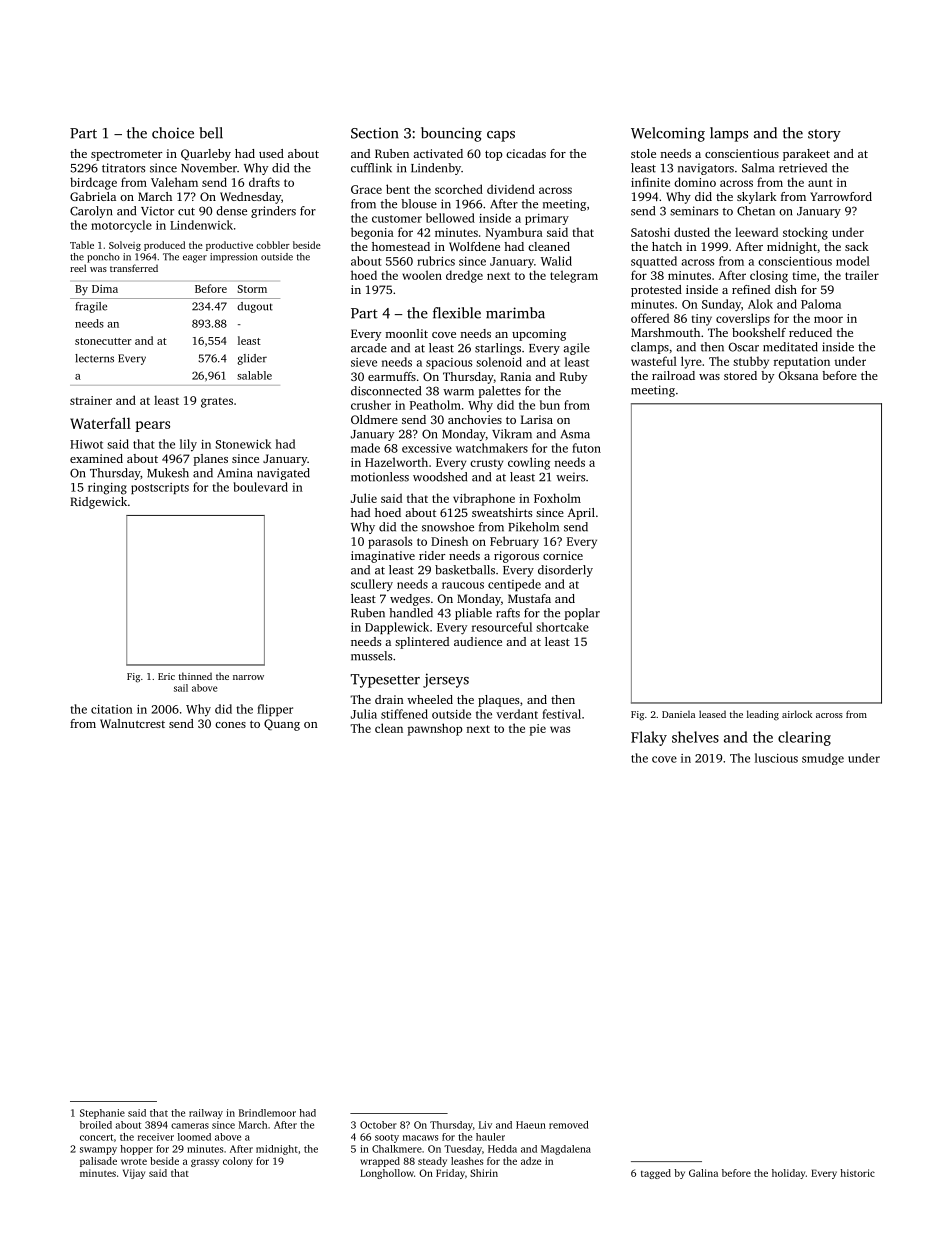 The height and width of the page is (1233, 952). What do you see at coordinates (511, 189) in the page?
I see `dividend` at bounding box center [511, 189].
